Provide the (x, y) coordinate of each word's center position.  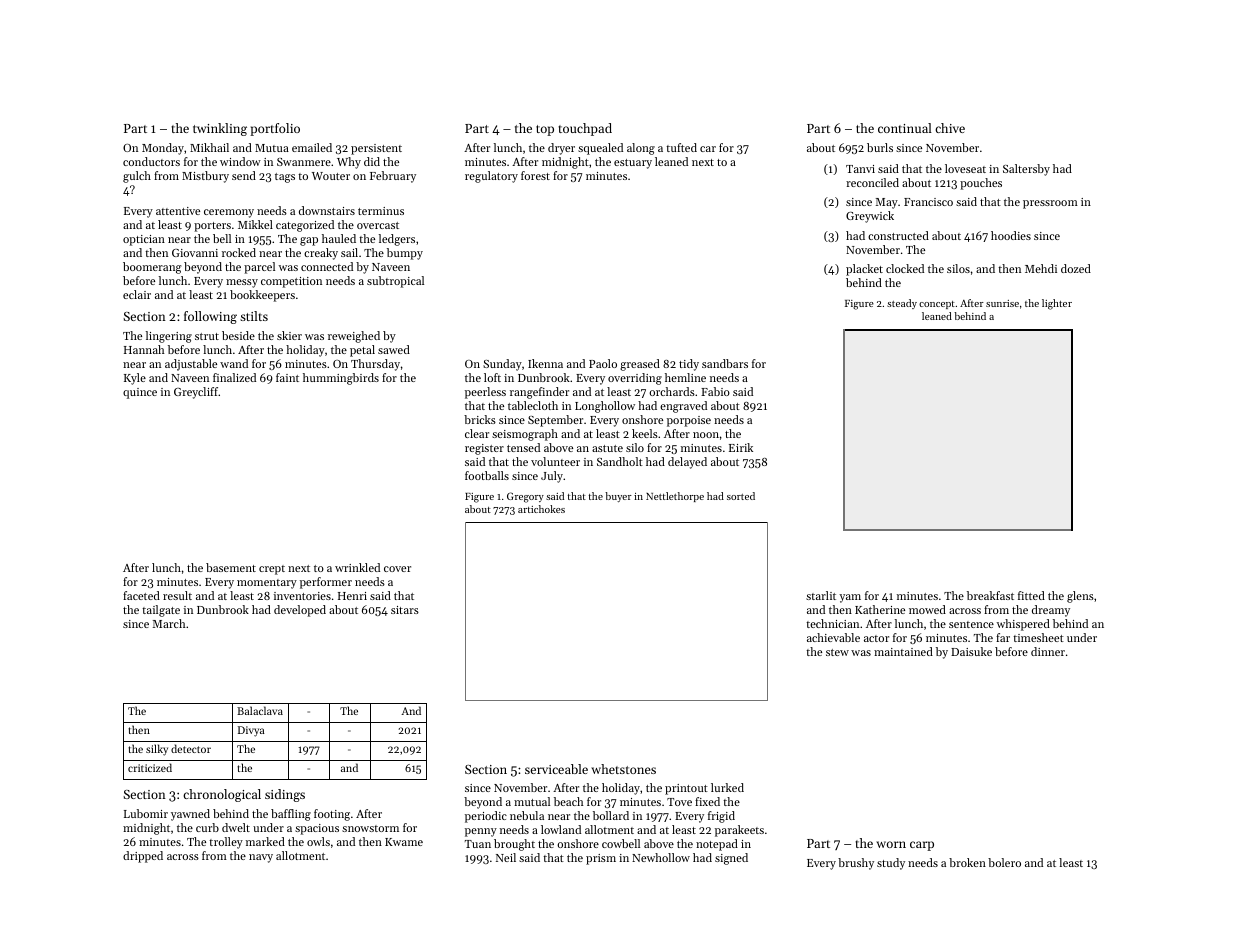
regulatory (491, 177)
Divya (251, 731)
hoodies (1011, 235)
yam (850, 598)
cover (397, 569)
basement (231, 567)
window (240, 161)
